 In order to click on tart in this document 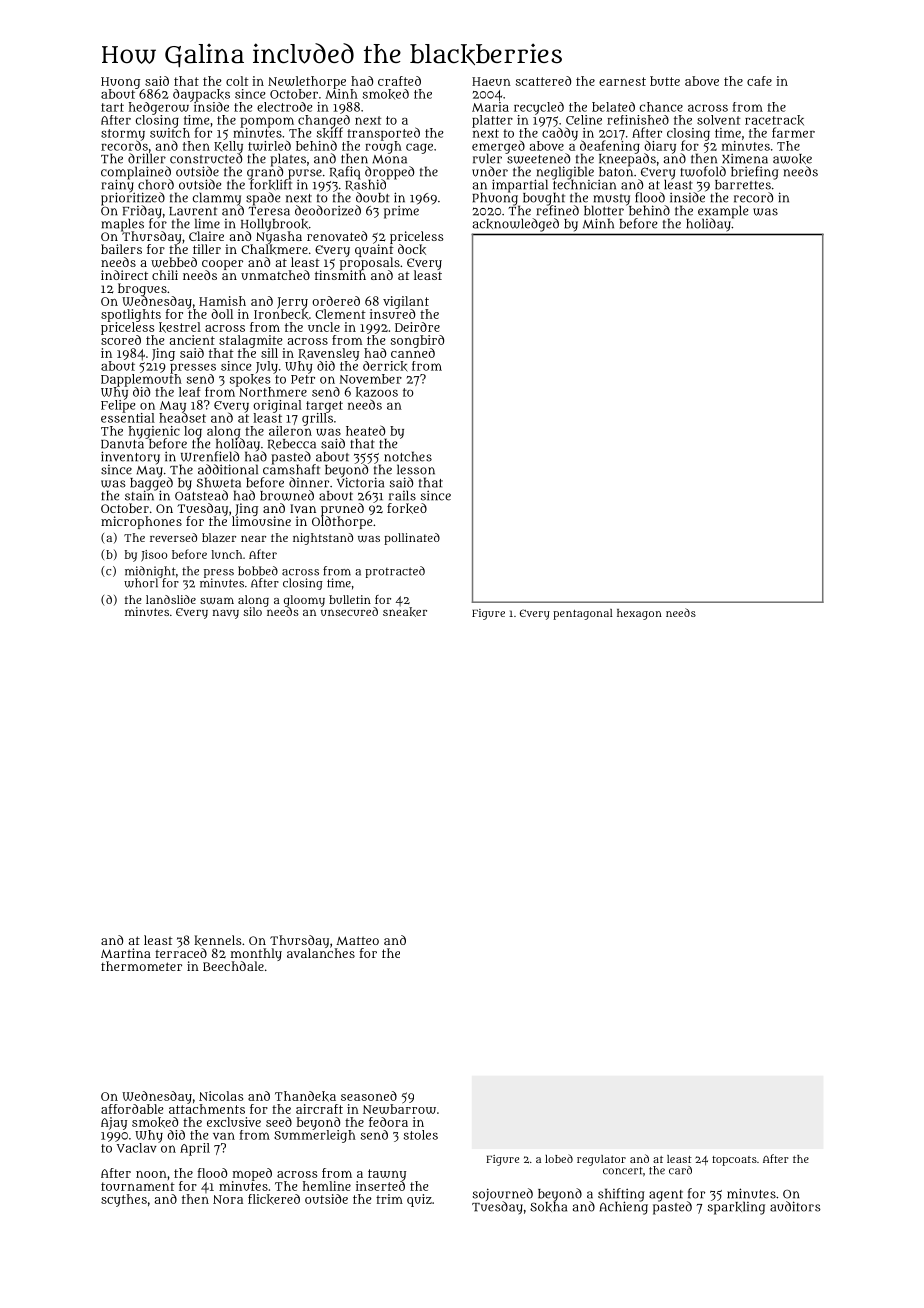, I will do `click(112, 107)`.
